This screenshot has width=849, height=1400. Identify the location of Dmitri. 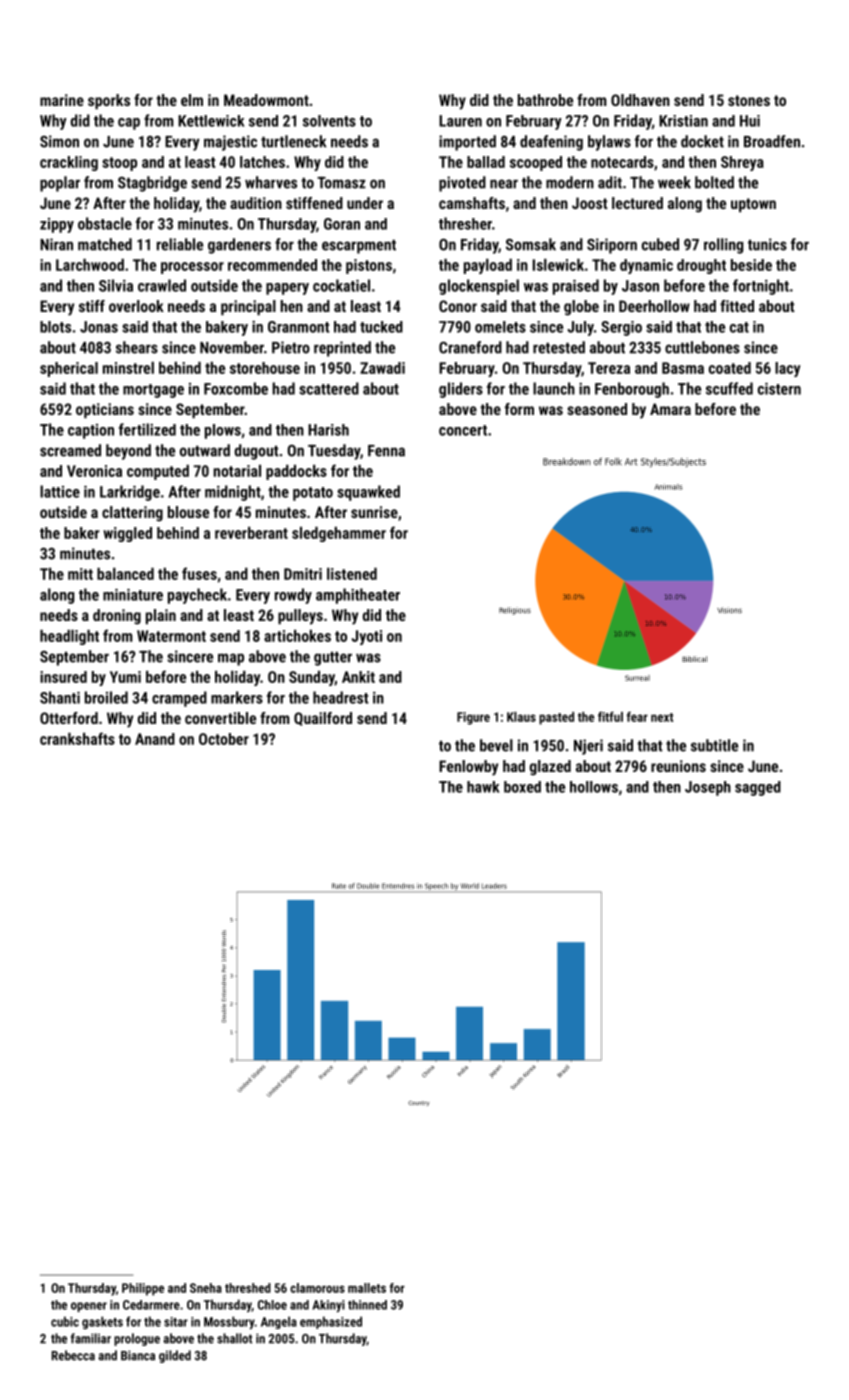
(303, 574).
